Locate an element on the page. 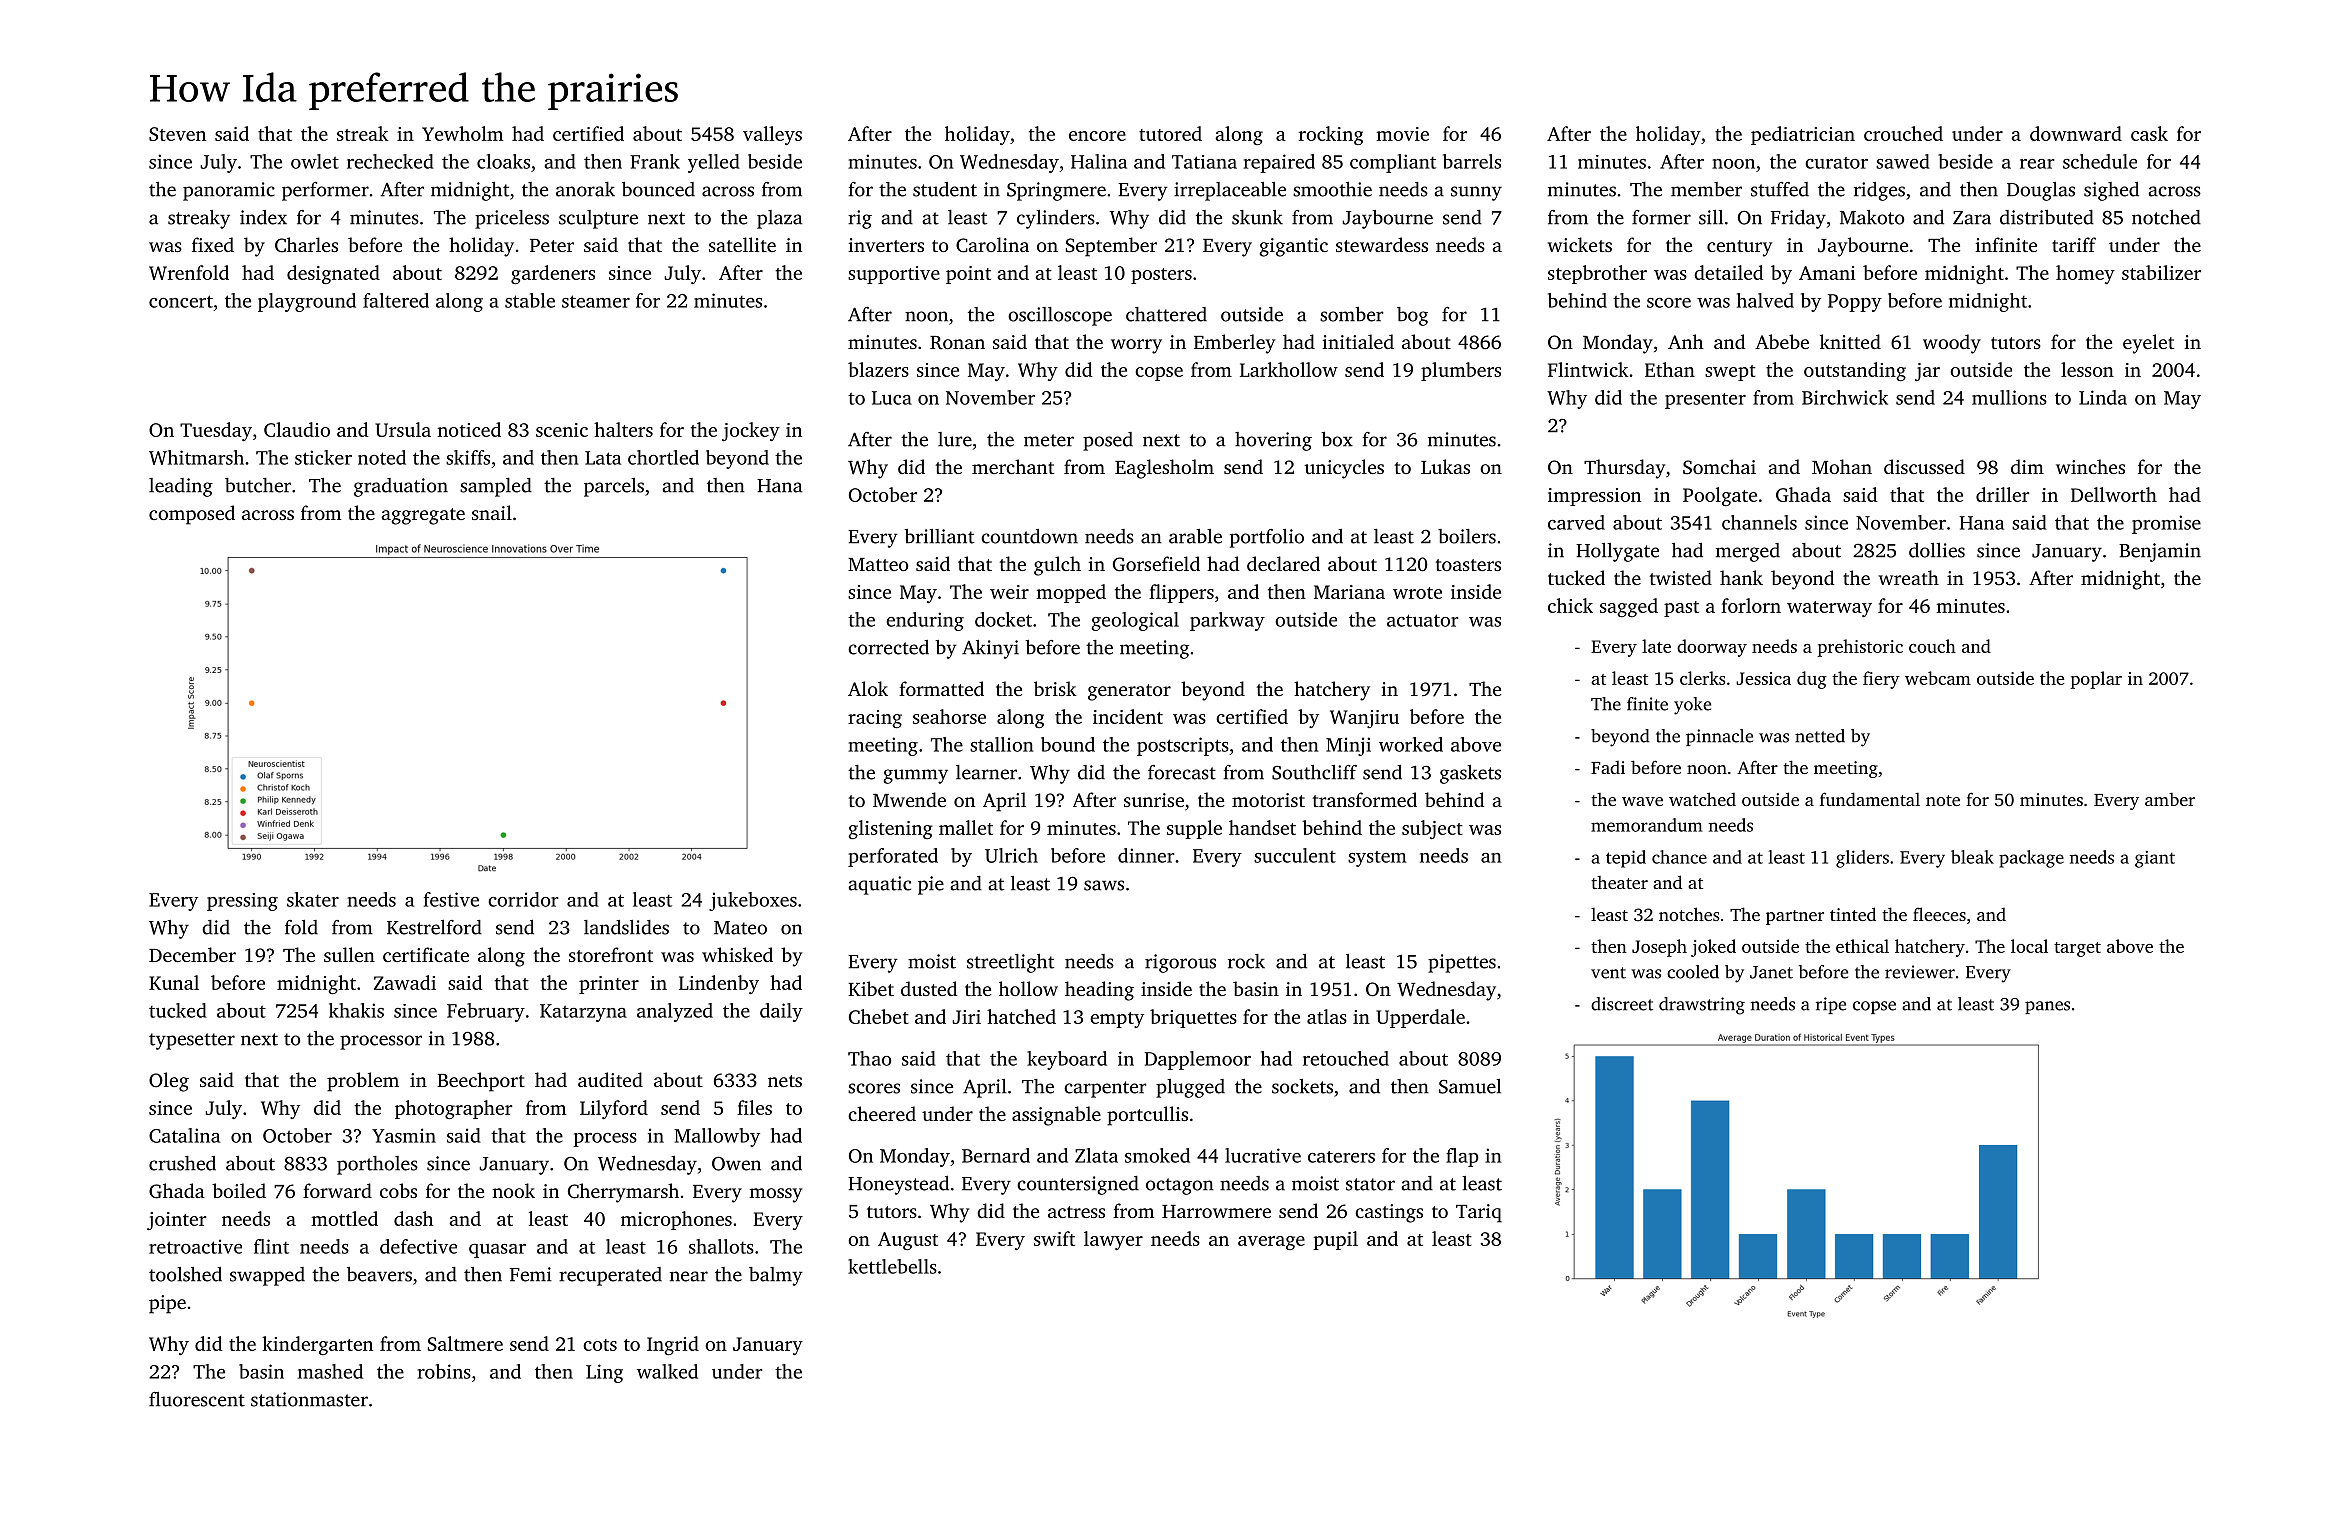 Image resolution: width=2350 pixels, height=1521 pixels. Lukas is located at coordinates (1445, 466).
